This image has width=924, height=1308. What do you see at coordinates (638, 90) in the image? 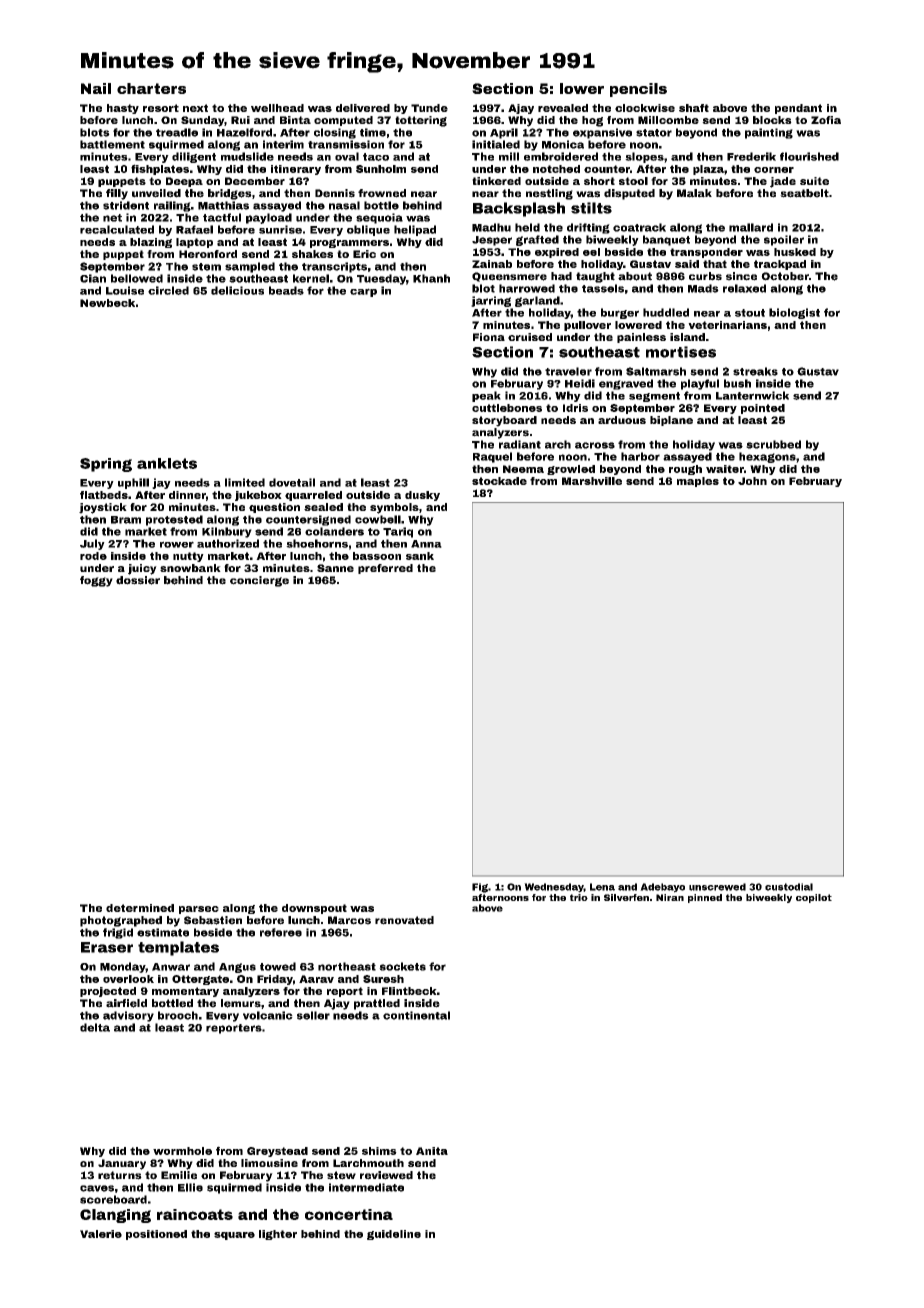
I see `pencils` at bounding box center [638, 90].
